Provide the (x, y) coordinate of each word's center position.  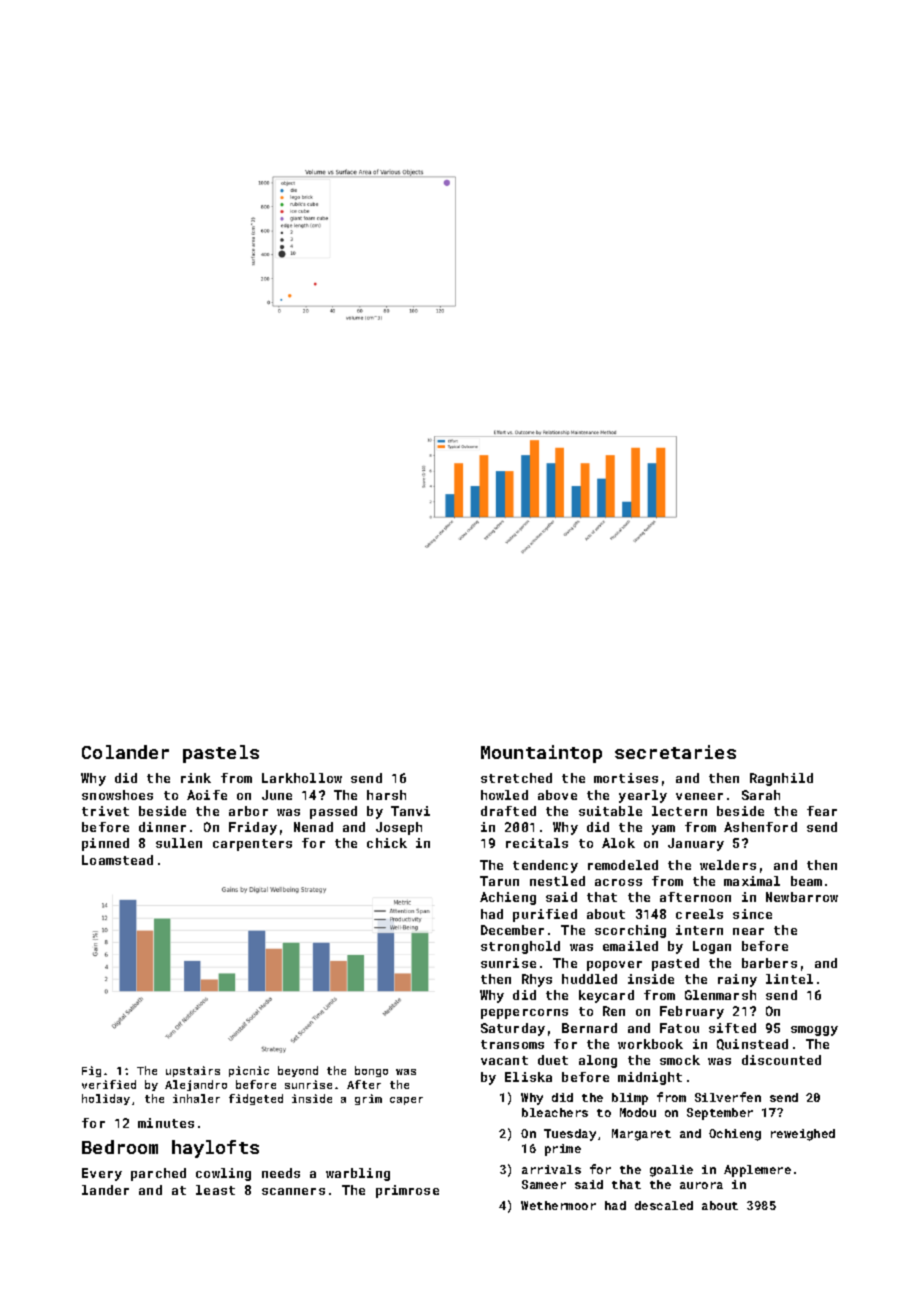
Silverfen (728, 1097)
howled (504, 795)
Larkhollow (302, 778)
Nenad (313, 827)
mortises (626, 778)
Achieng (508, 898)
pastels (221, 754)
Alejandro (196, 1085)
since (752, 914)
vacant (504, 1060)
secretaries (675, 752)
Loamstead (117, 860)
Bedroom (120, 1147)
